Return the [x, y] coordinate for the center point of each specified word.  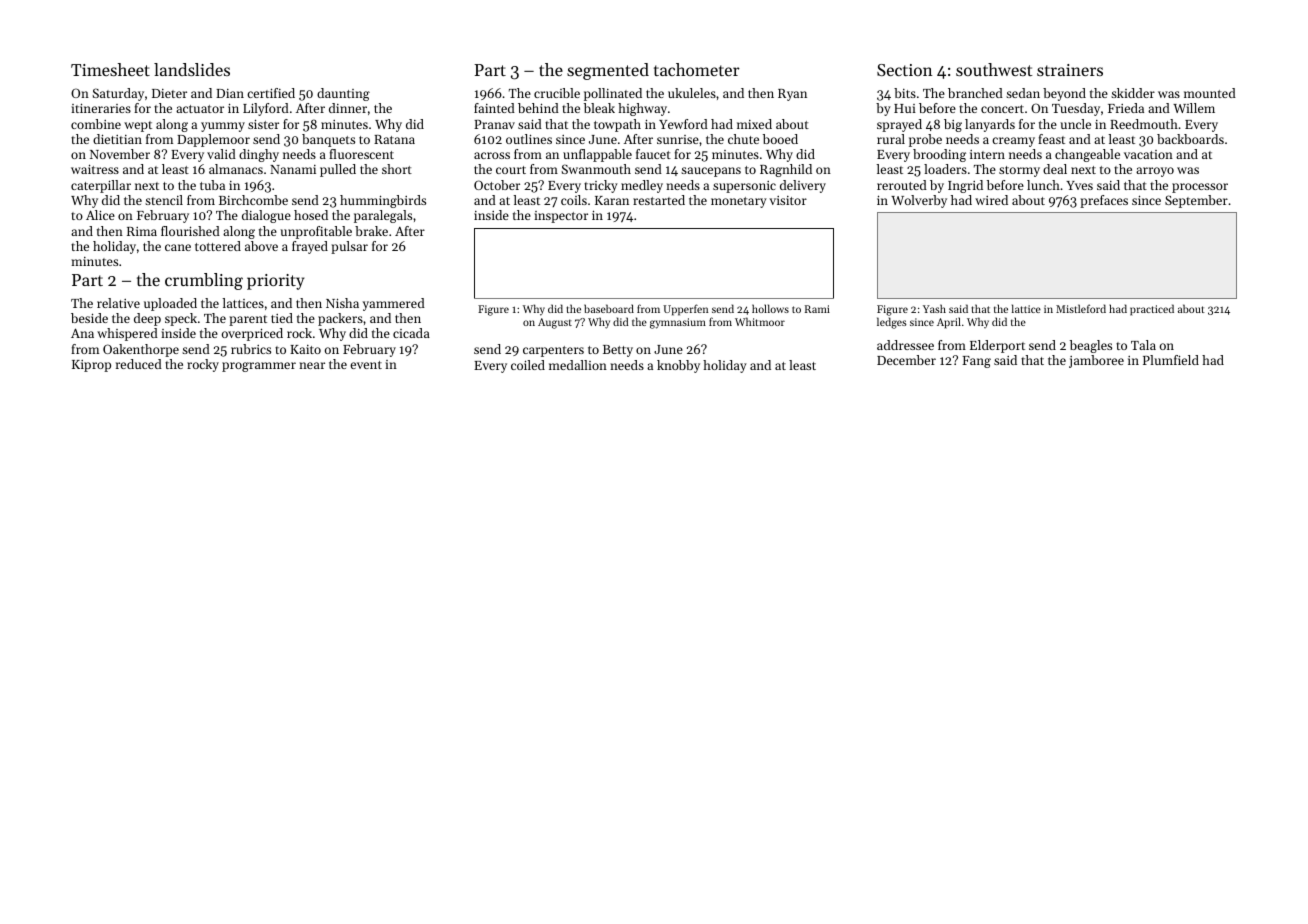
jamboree [1096, 361]
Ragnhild [786, 170]
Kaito [305, 349]
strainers [1070, 70]
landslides [192, 69]
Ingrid [965, 186]
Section [905, 70]
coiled [528, 365]
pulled [338, 170]
